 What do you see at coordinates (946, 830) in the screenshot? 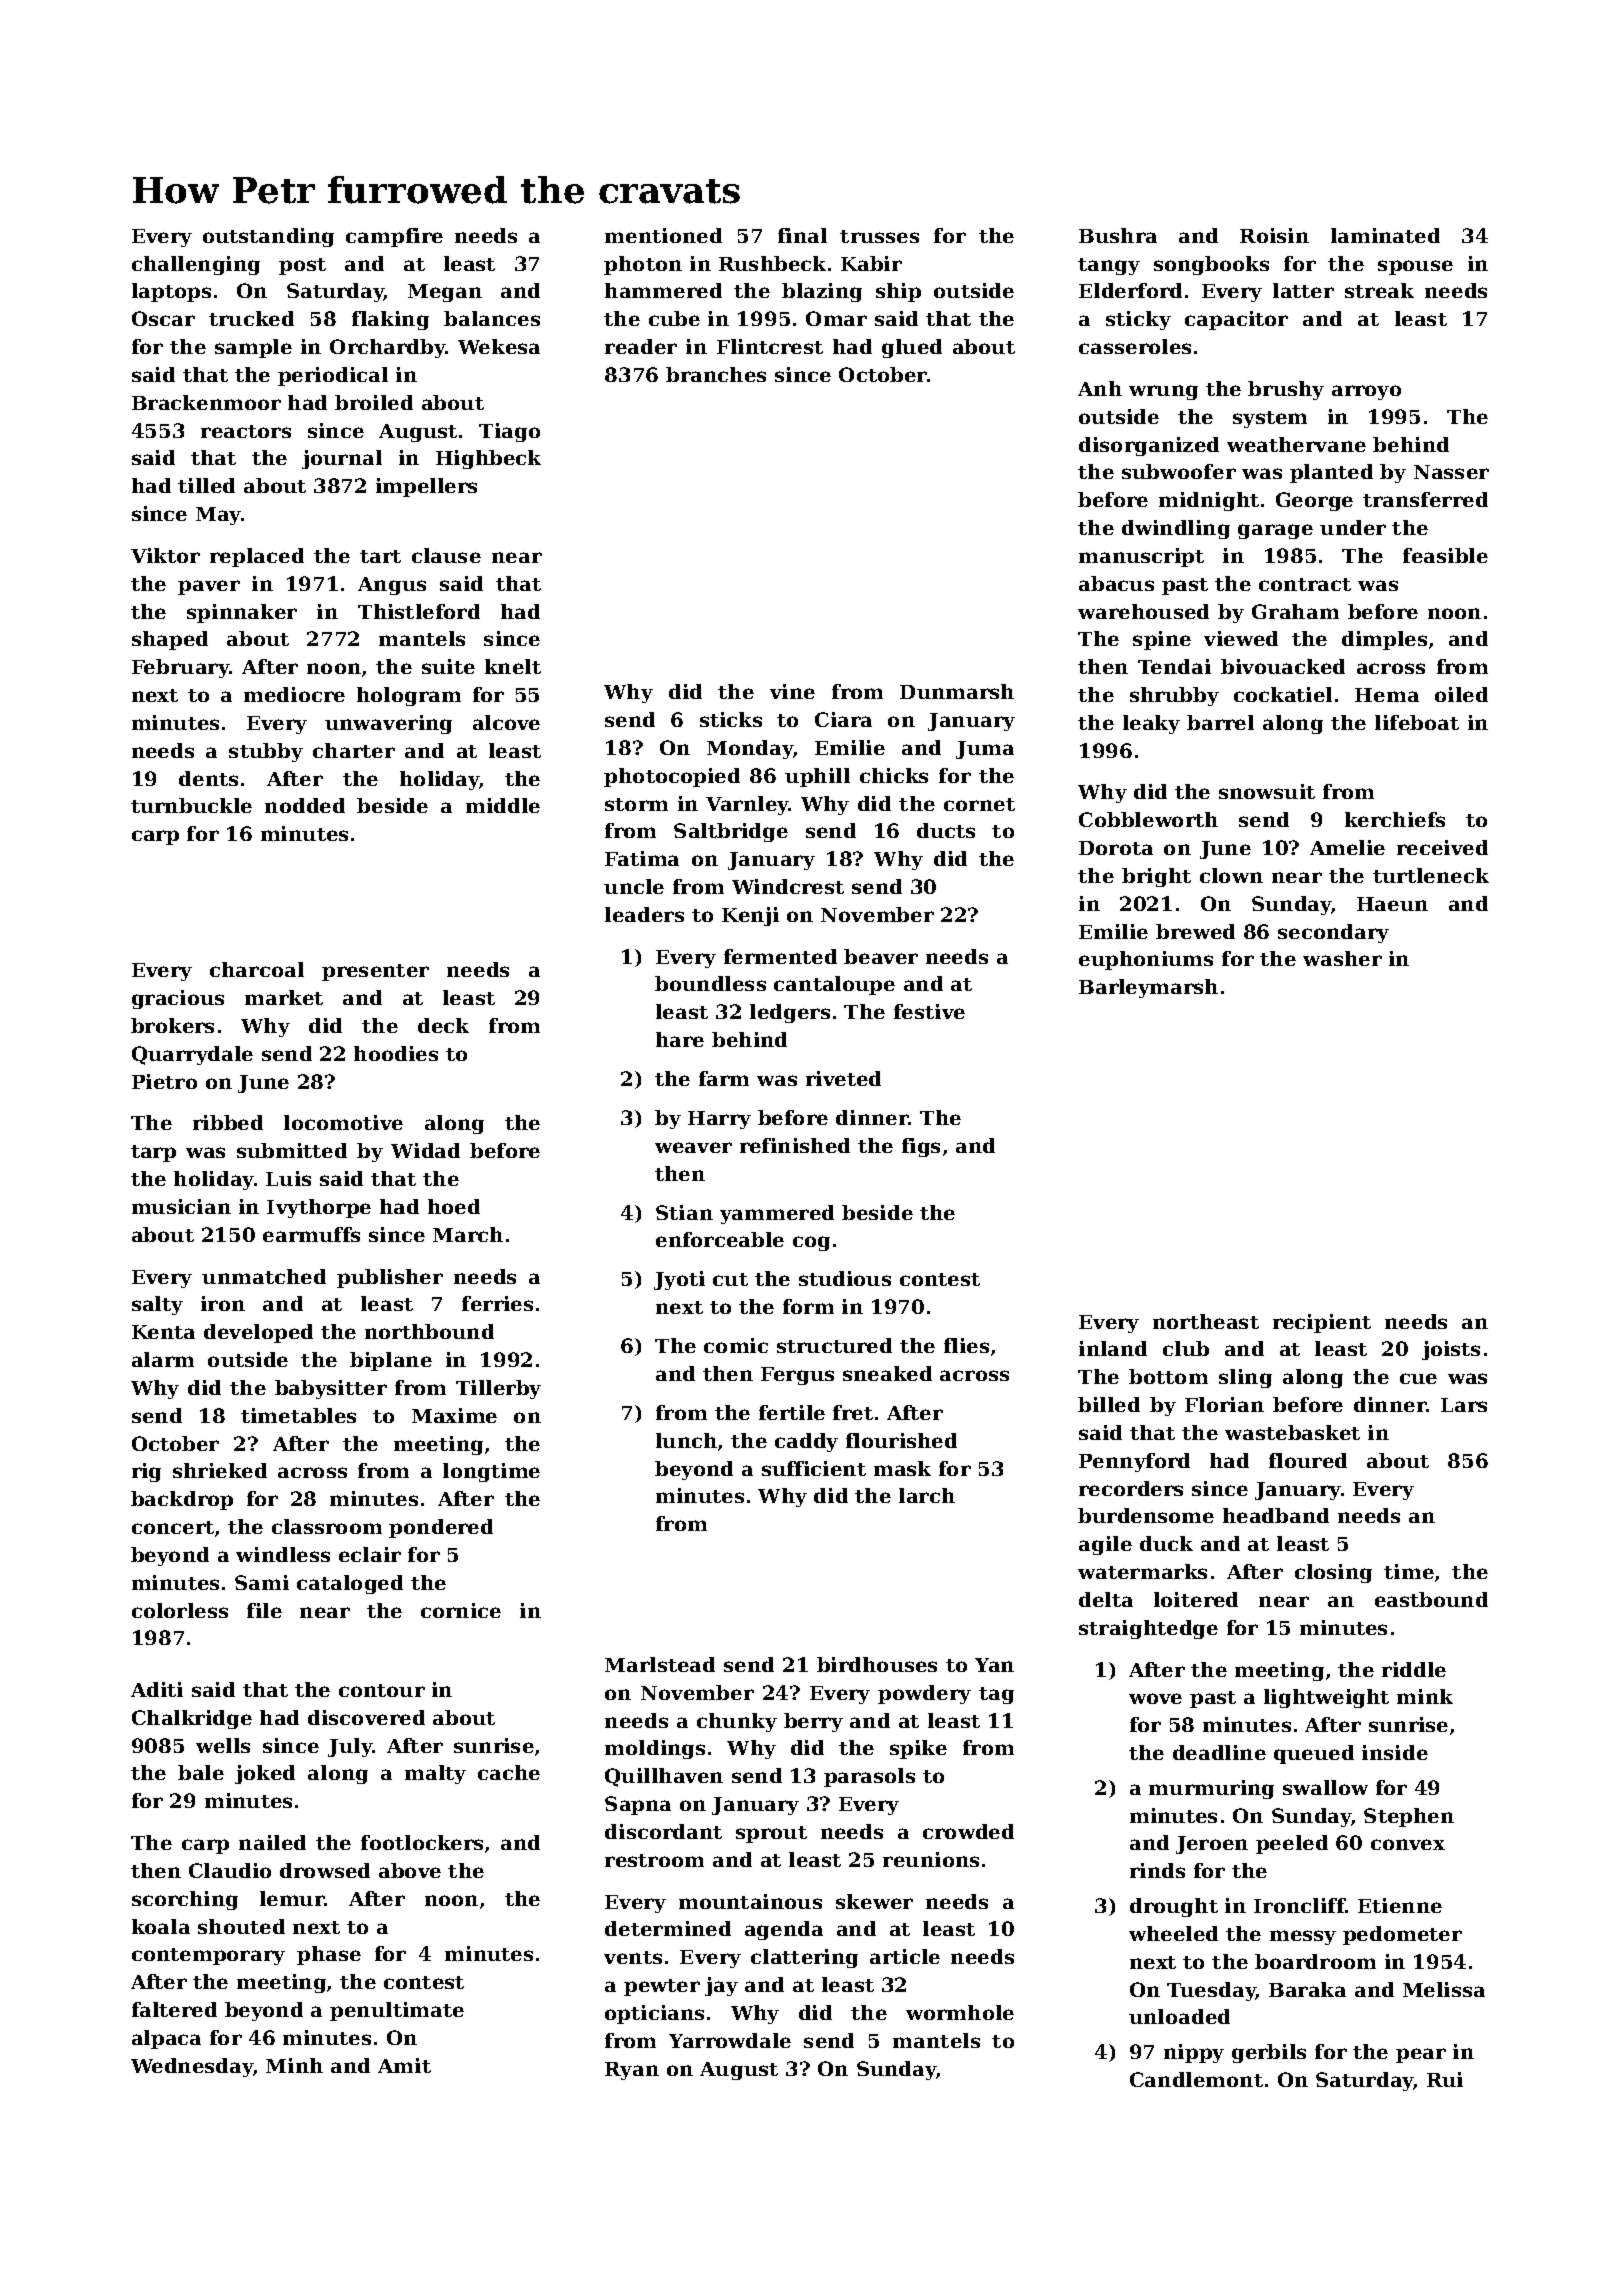
I see `ducts` at bounding box center [946, 830].
